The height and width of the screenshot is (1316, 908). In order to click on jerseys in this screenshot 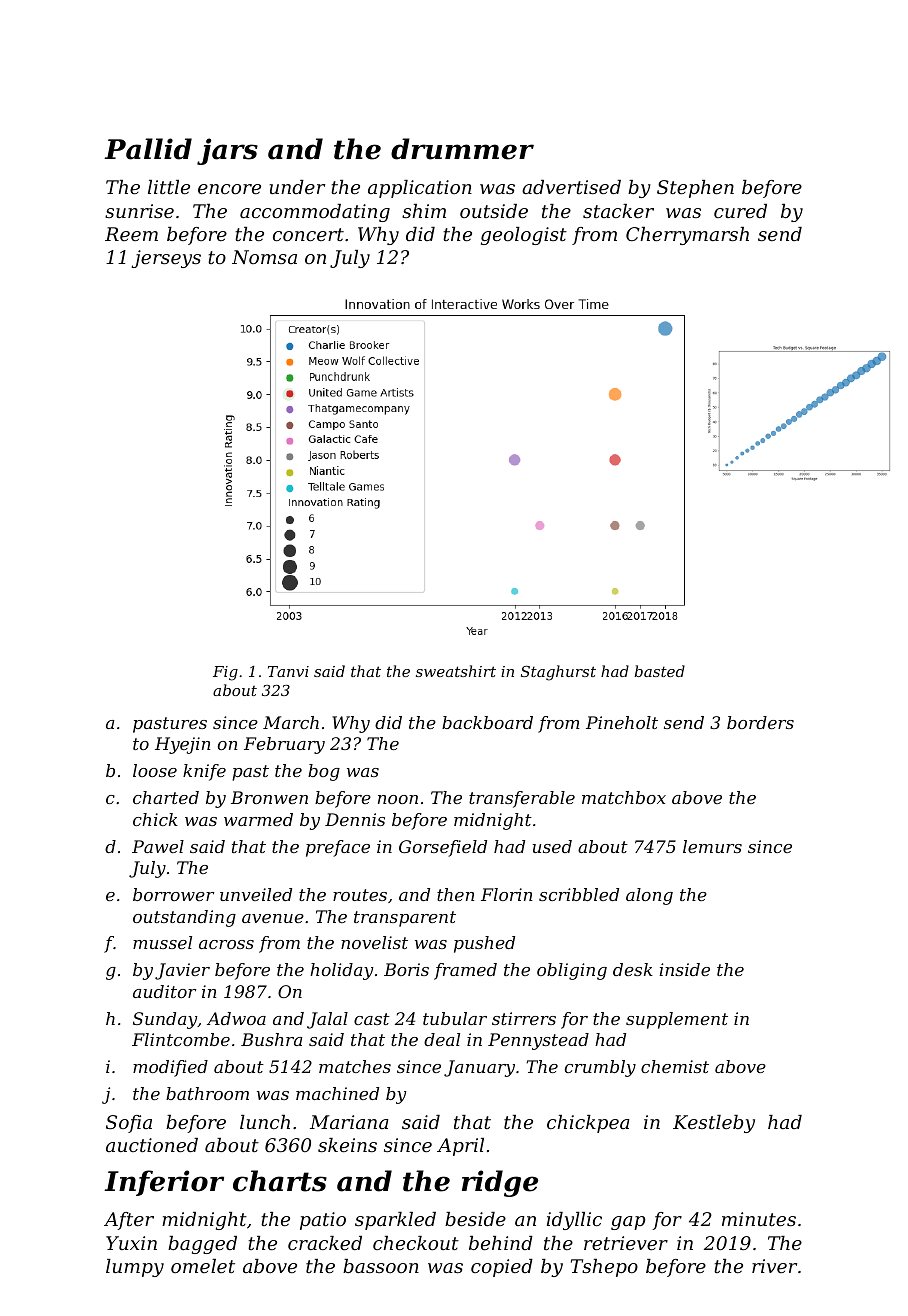, I will do `click(166, 259)`.
